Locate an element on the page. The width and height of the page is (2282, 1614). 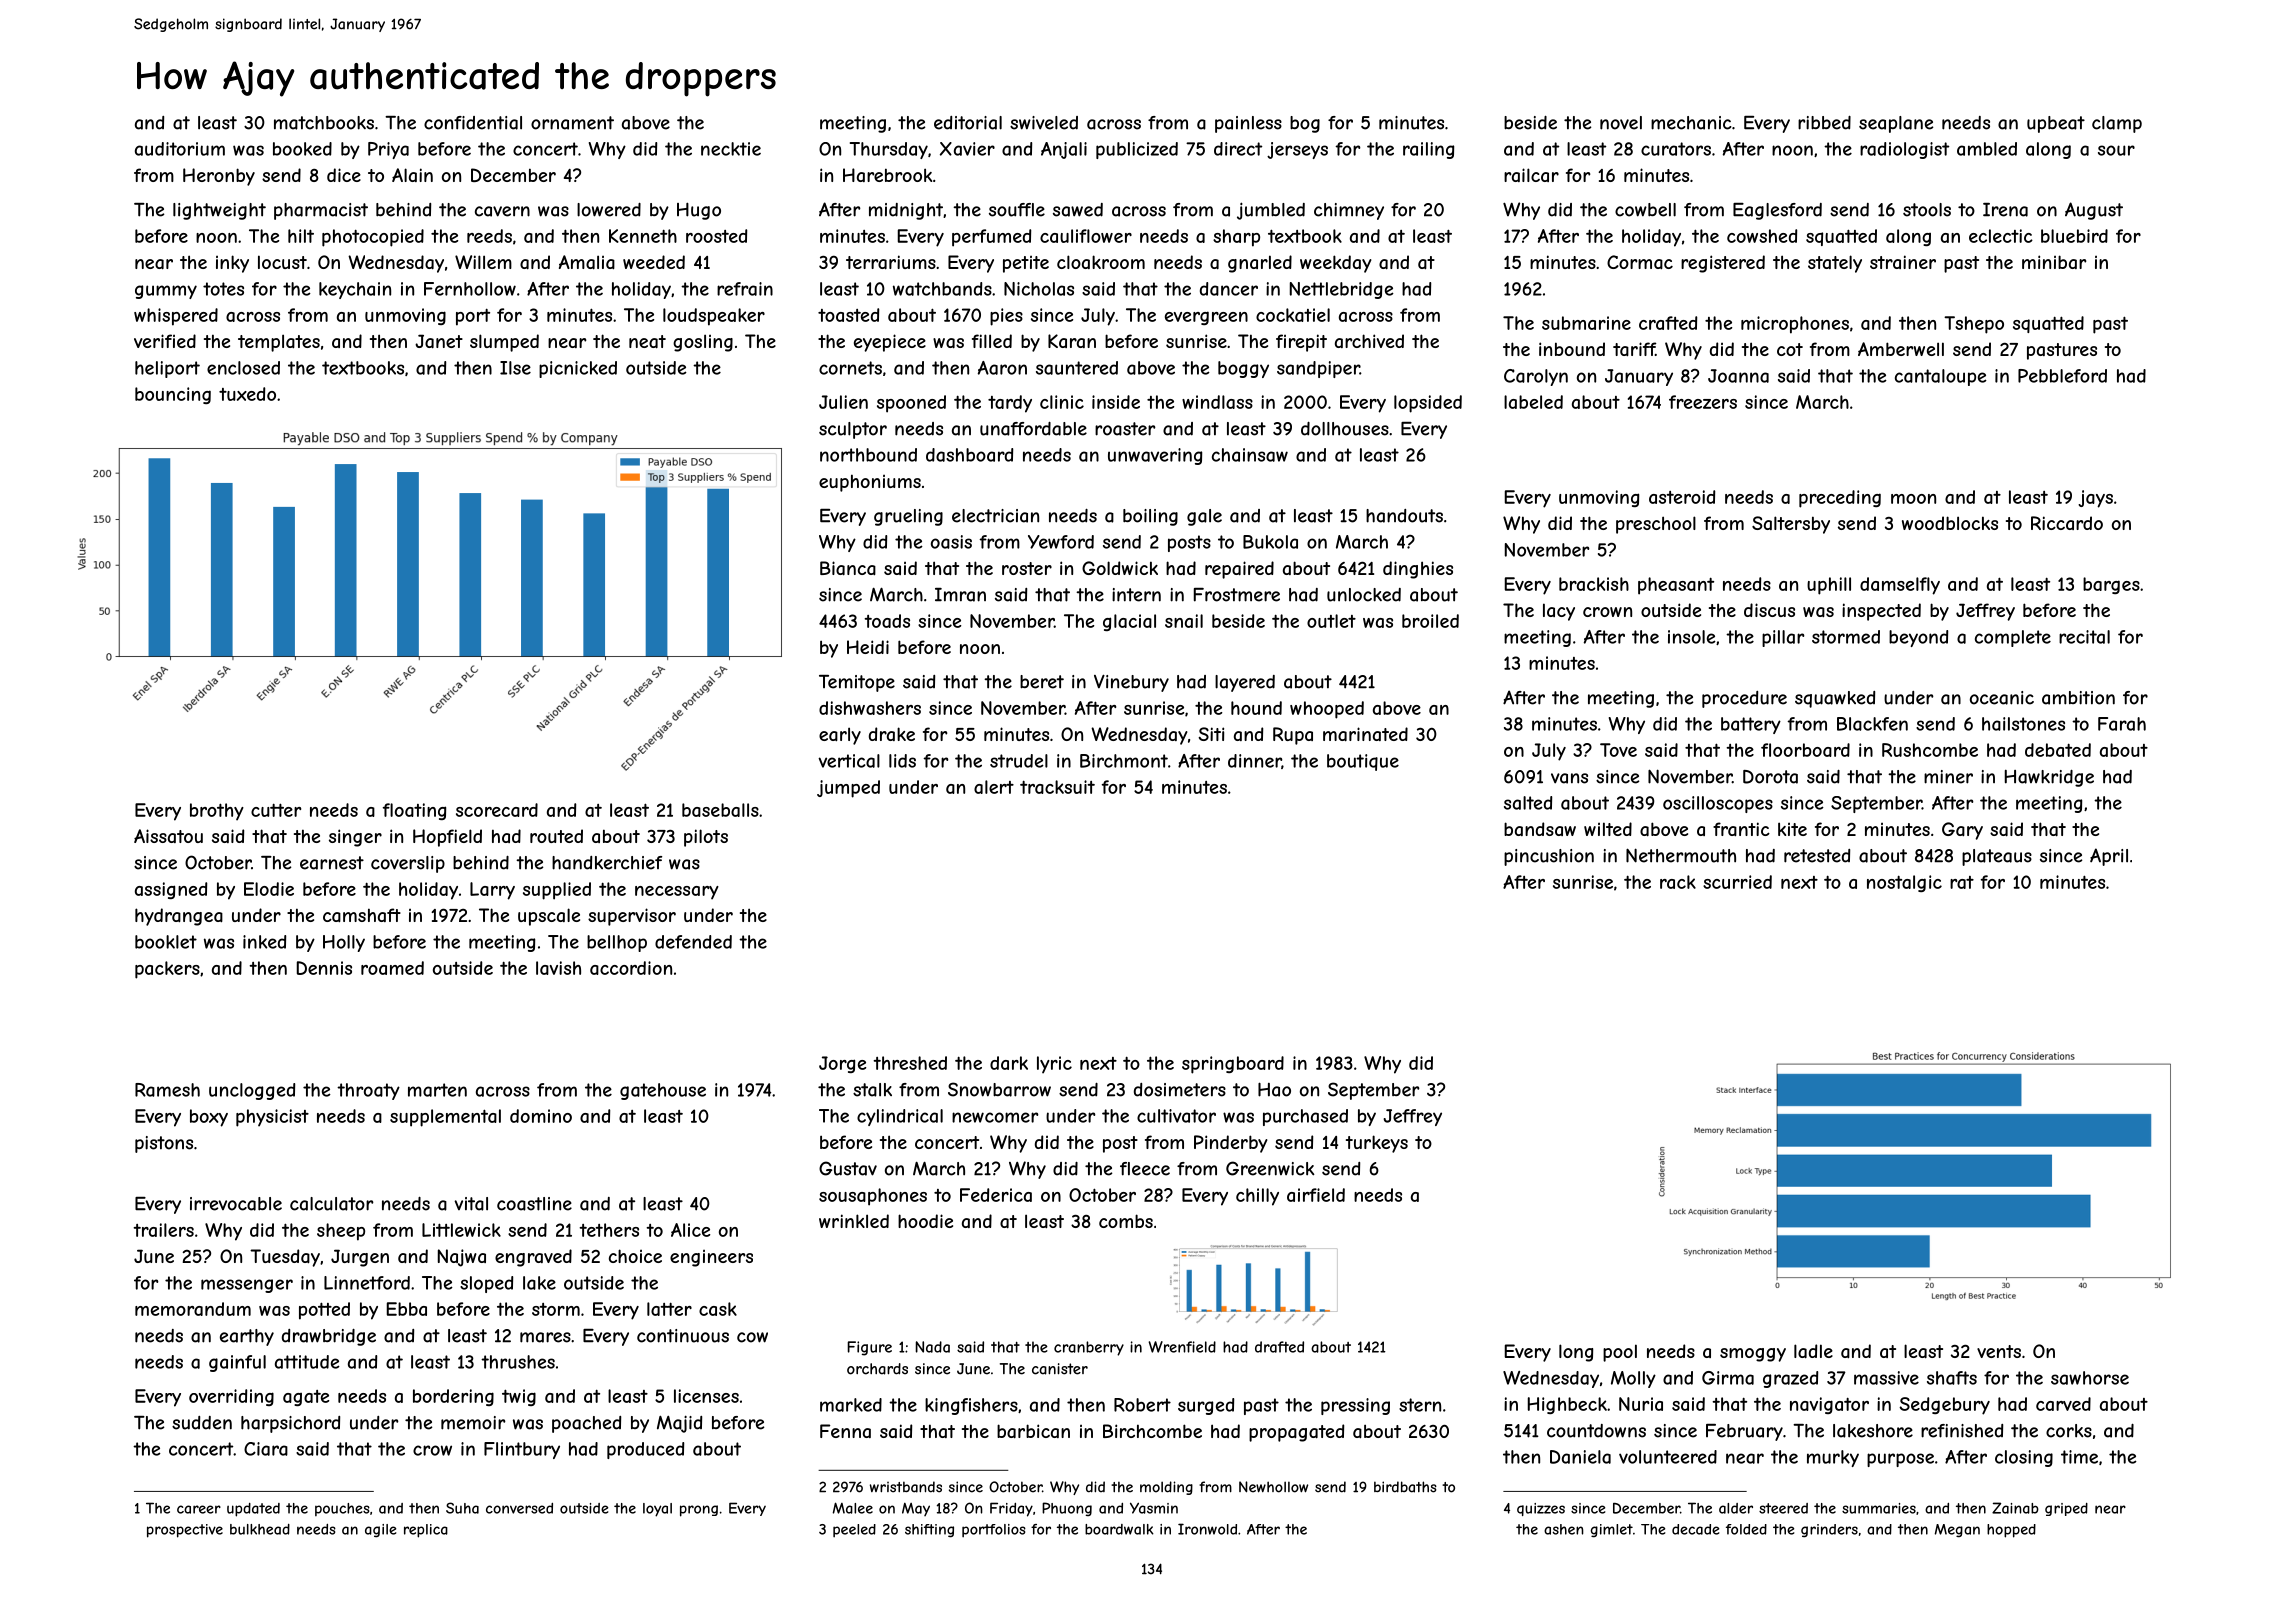
cavern is located at coordinates (502, 211).
